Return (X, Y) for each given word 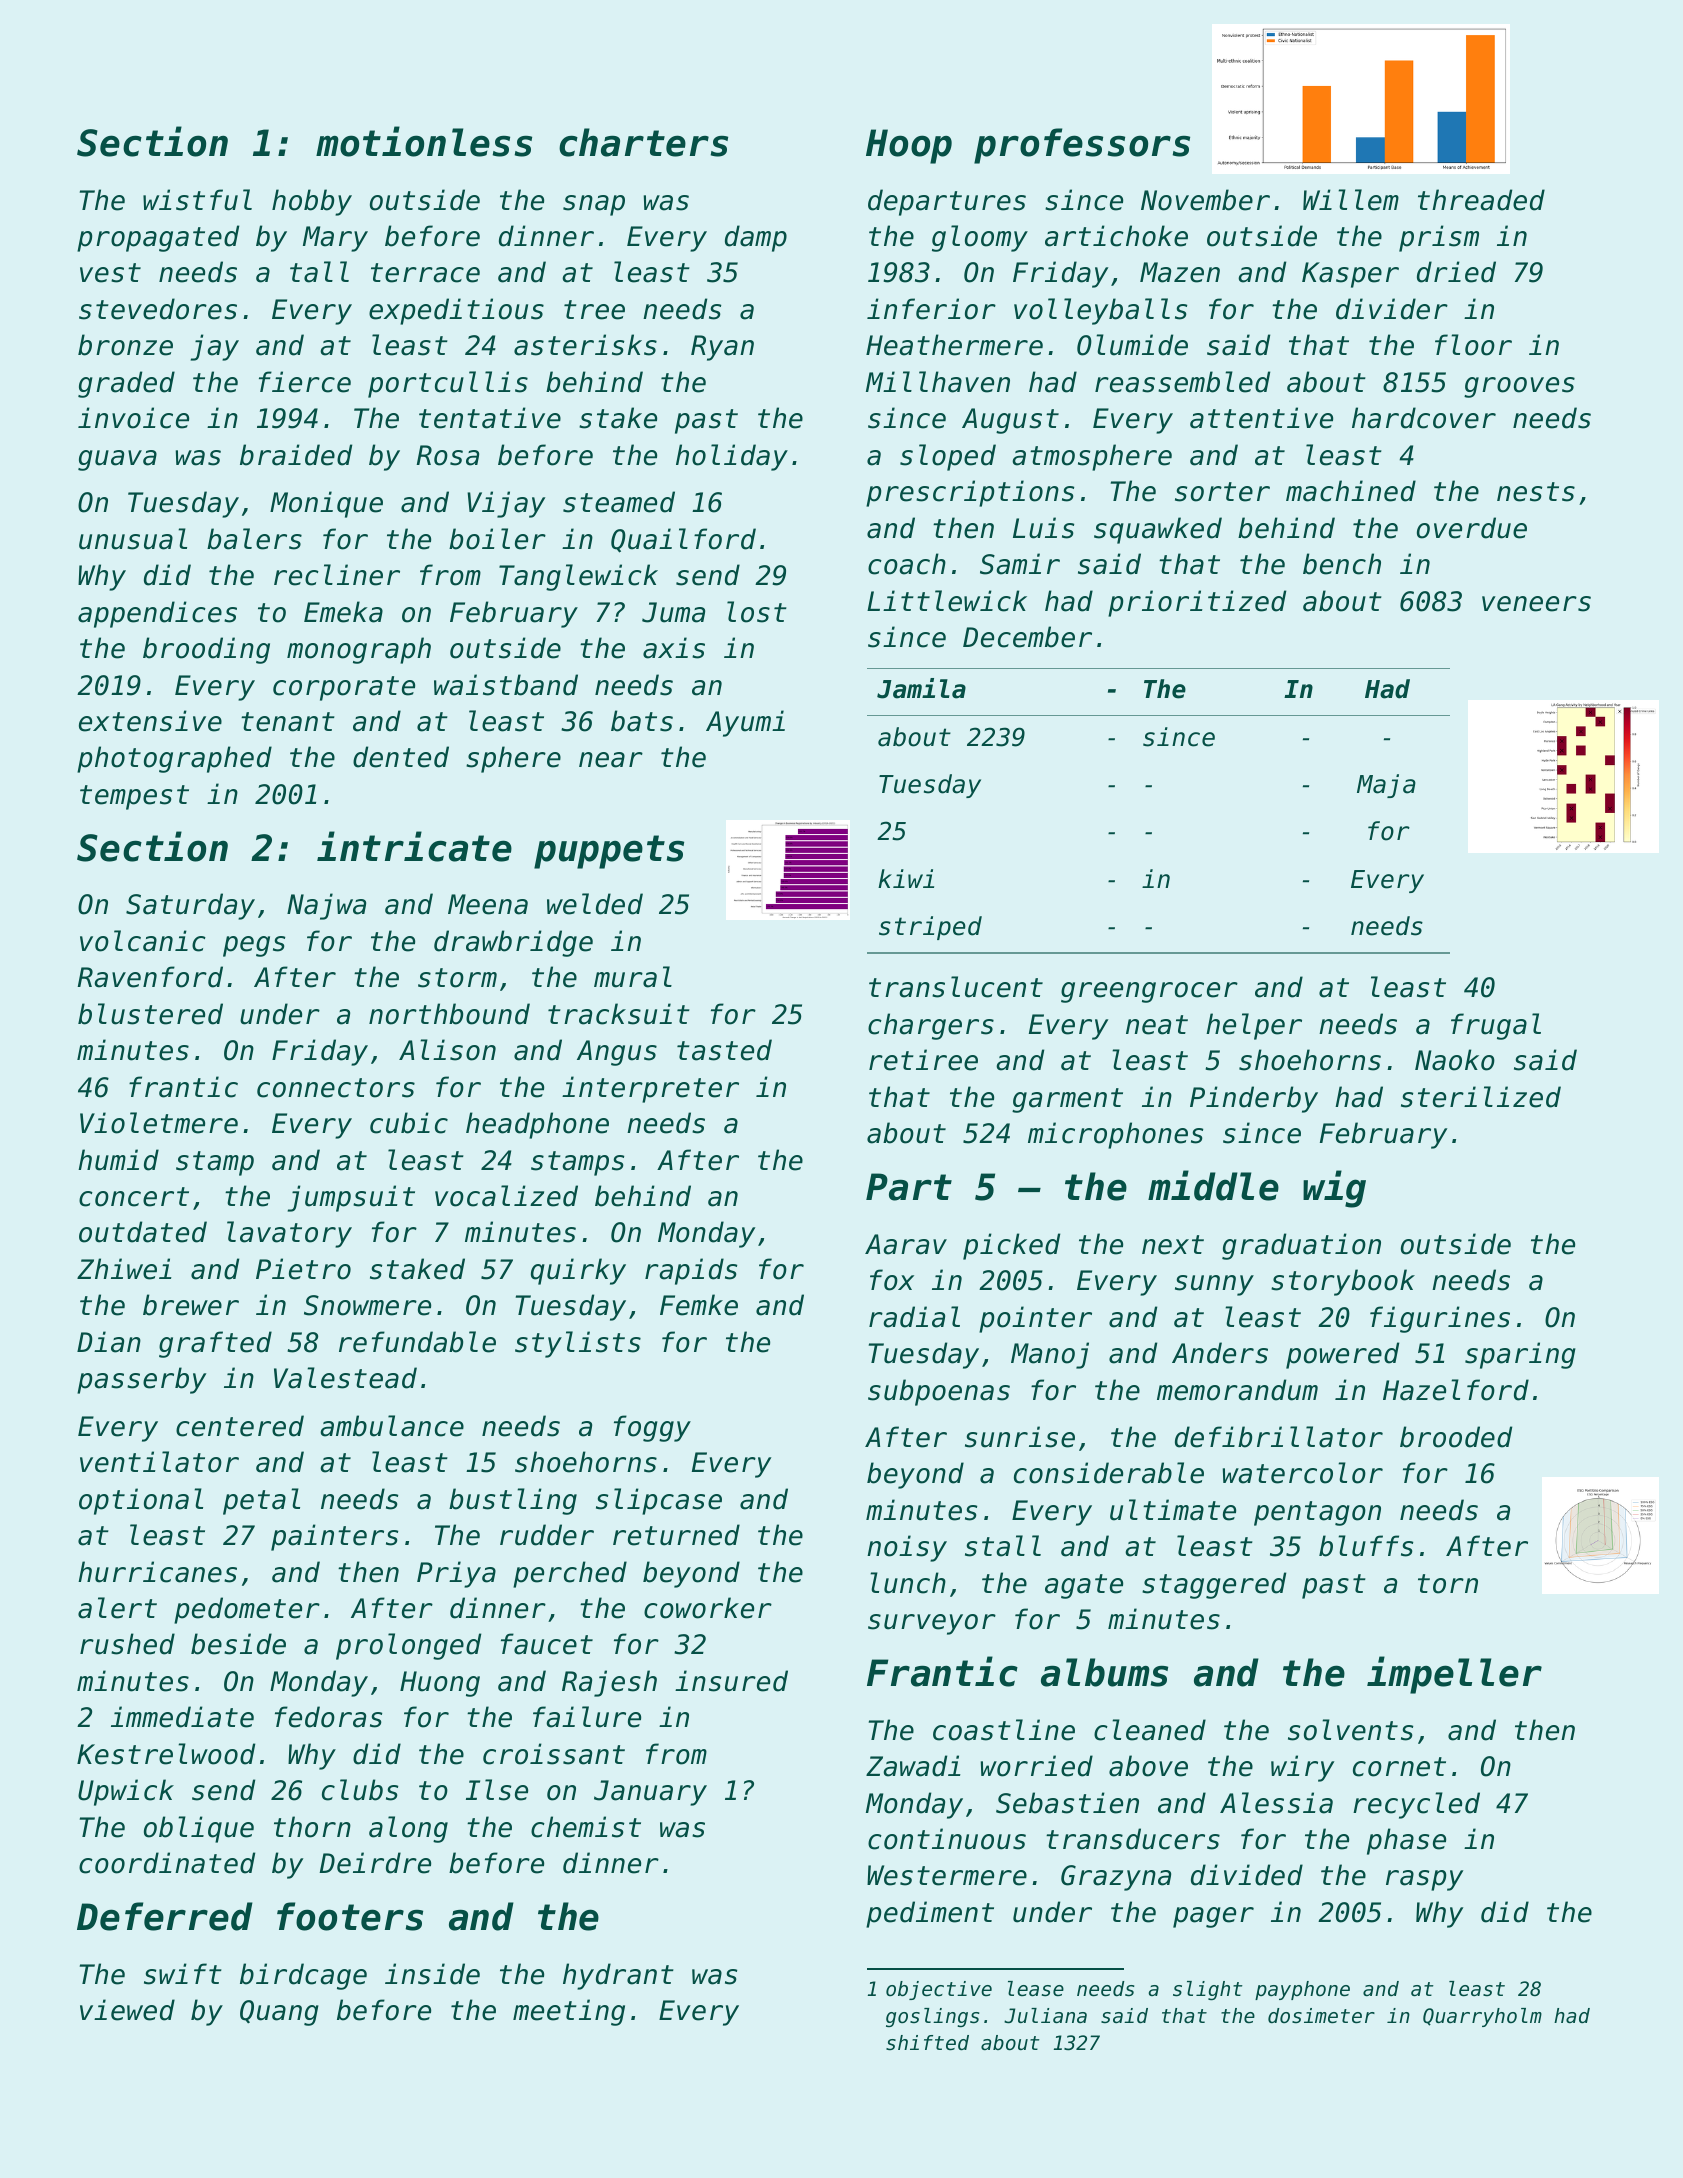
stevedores (158, 309)
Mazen (1180, 272)
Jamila (921, 688)
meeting (569, 2012)
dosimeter (1321, 2016)
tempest (134, 797)
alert (117, 1608)
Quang (279, 2013)
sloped (948, 457)
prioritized (1197, 603)
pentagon (1317, 1513)
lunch (908, 1583)
